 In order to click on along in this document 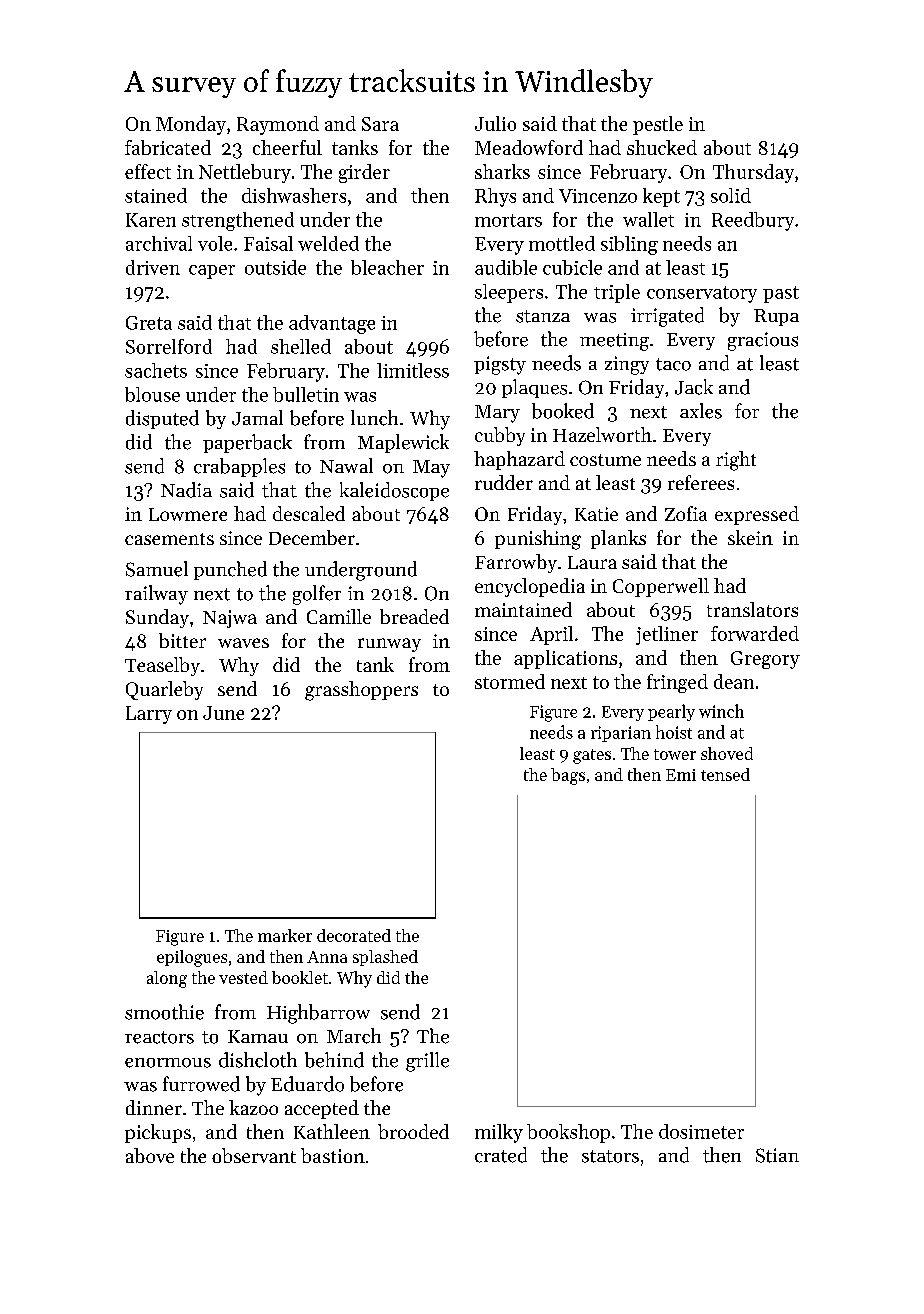, I will do `click(167, 979)`.
